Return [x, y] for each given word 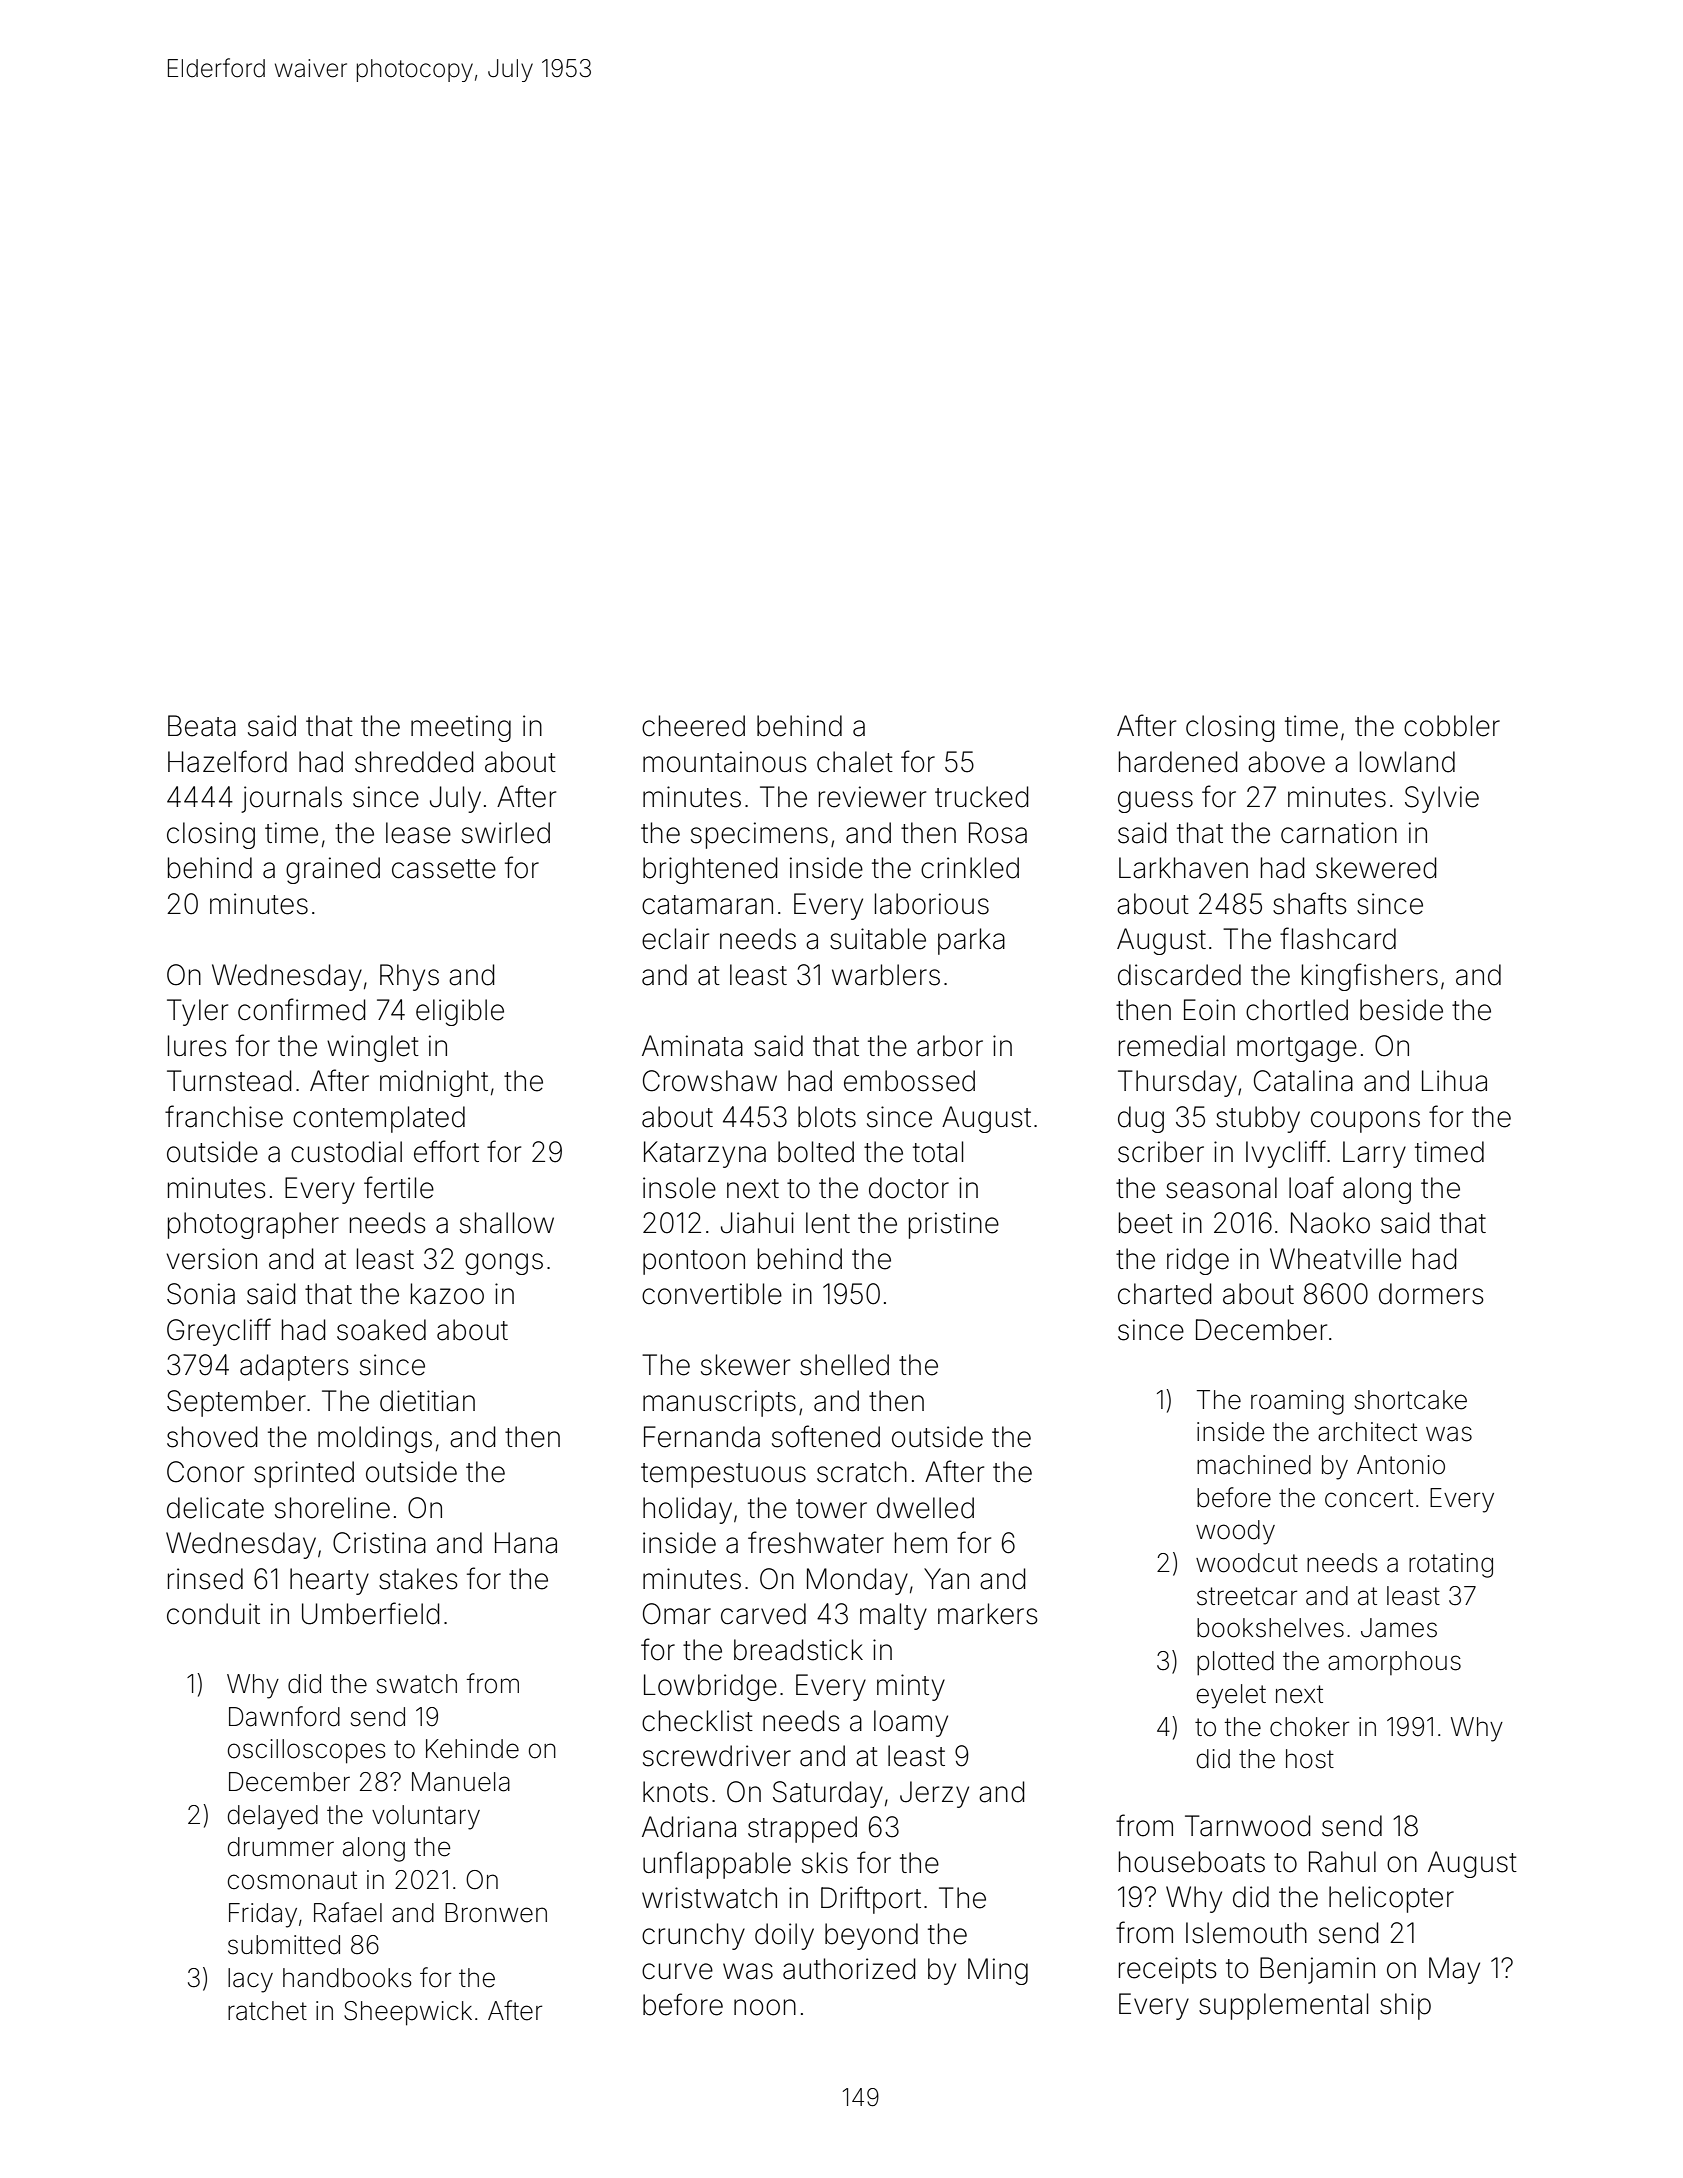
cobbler [1452, 726]
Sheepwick [408, 2013]
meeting [461, 728]
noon [765, 2007]
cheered [693, 726]
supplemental [1283, 2006]
